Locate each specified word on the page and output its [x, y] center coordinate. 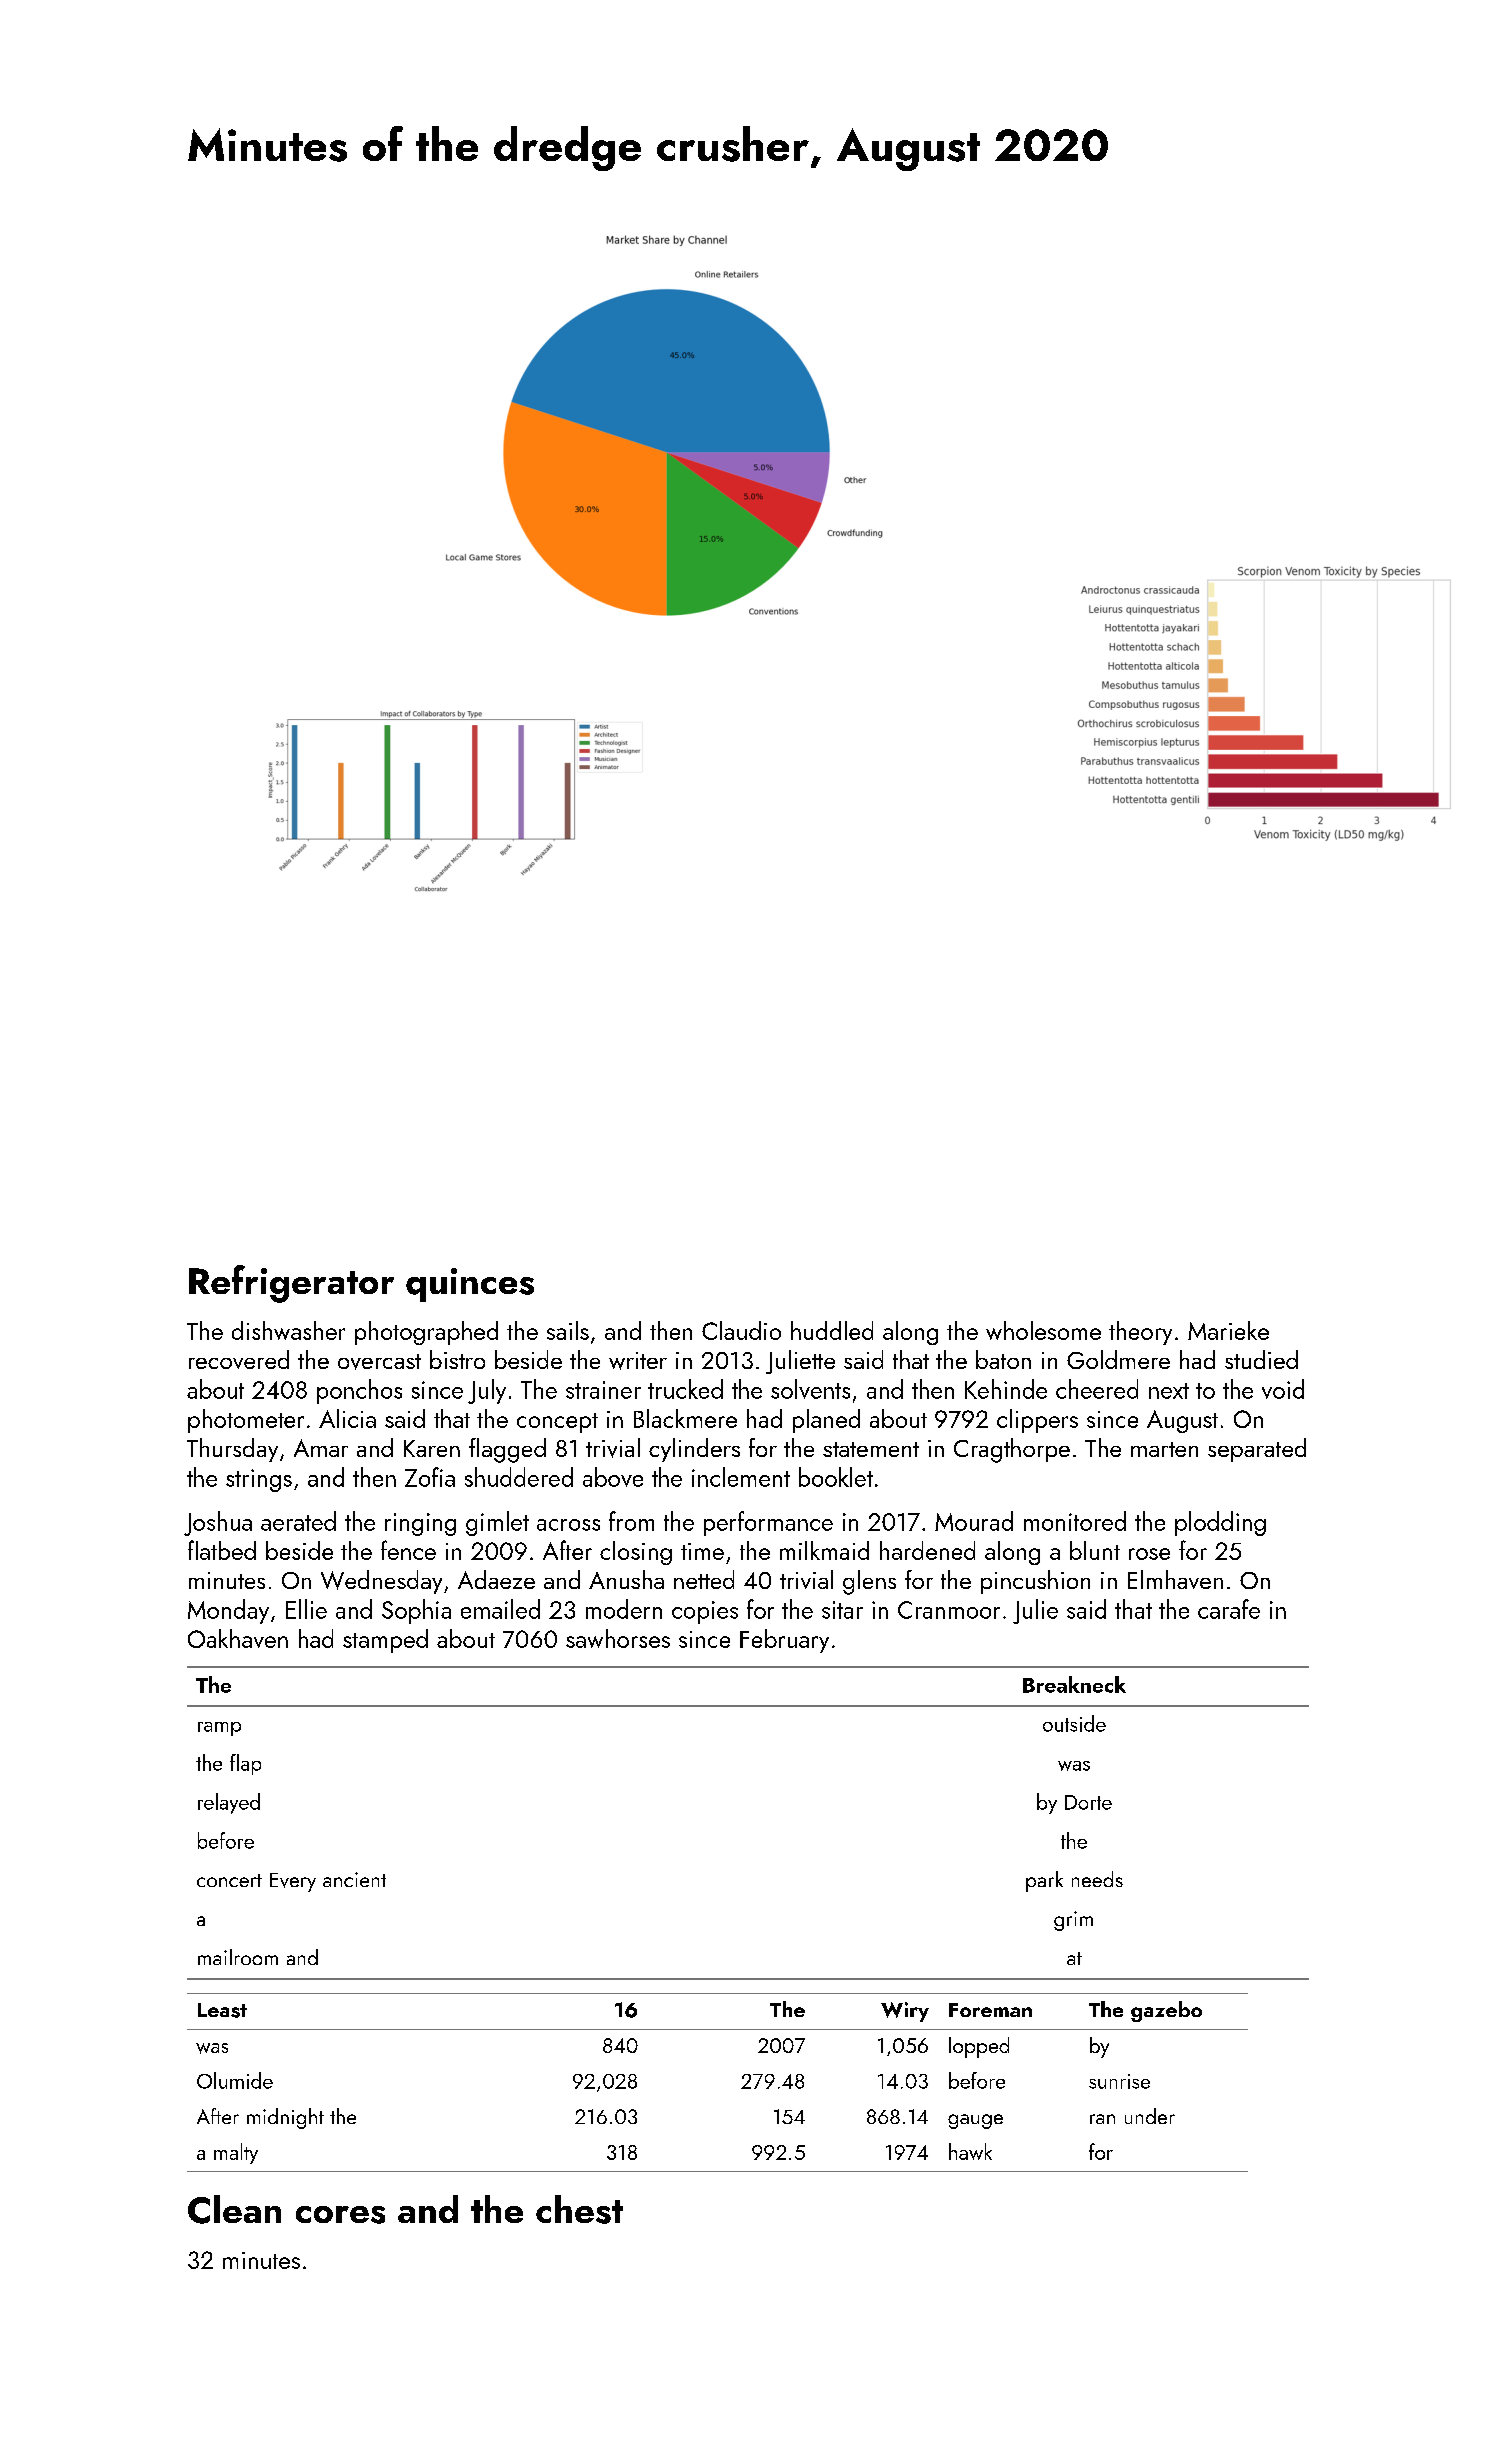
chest [579, 2209]
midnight [285, 2118]
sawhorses [618, 1638]
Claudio [741, 1330]
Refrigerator [291, 1284]
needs [1097, 1879]
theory [1140, 1333]
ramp [219, 1729]
